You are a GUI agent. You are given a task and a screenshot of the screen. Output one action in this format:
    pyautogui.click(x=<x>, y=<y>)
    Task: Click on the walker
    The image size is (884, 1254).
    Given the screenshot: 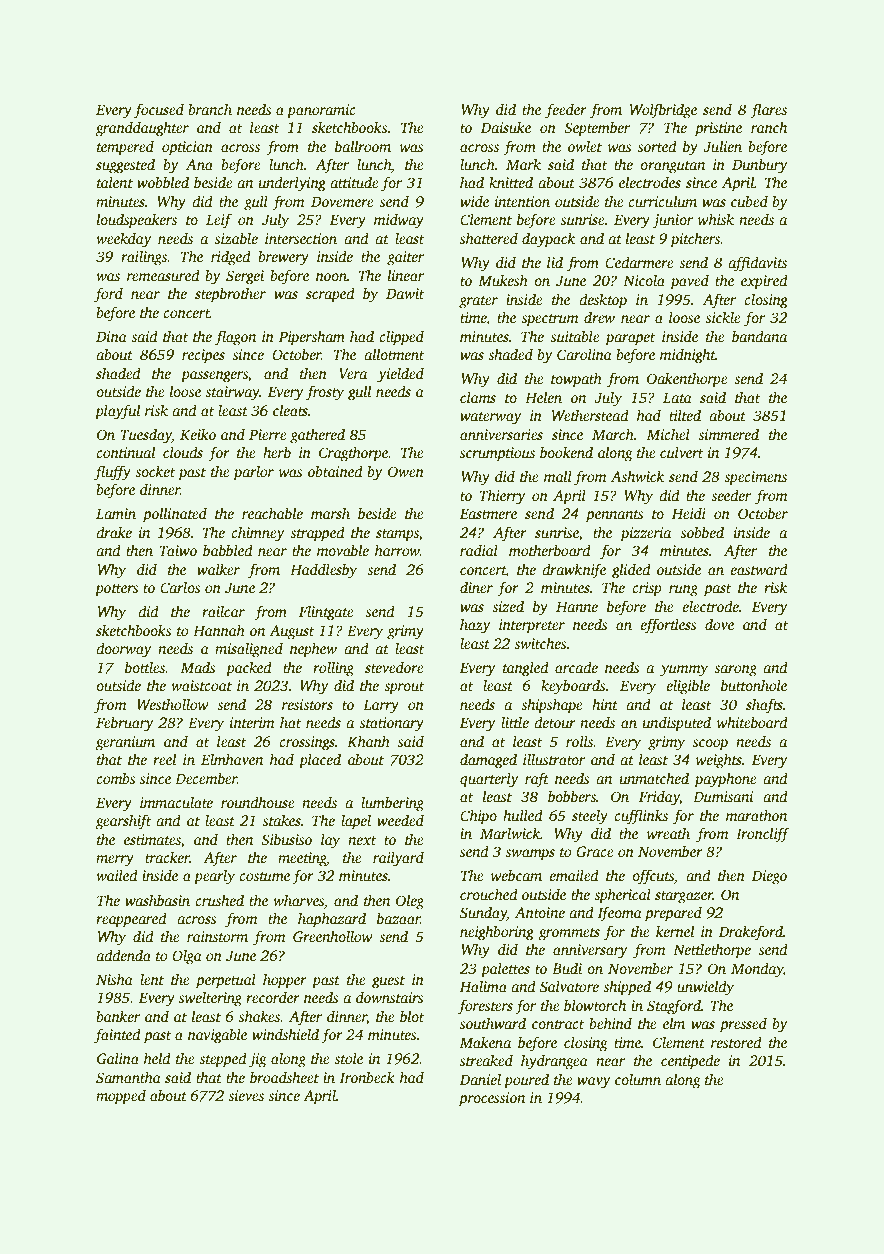 What is the action you would take?
    pyautogui.click(x=218, y=569)
